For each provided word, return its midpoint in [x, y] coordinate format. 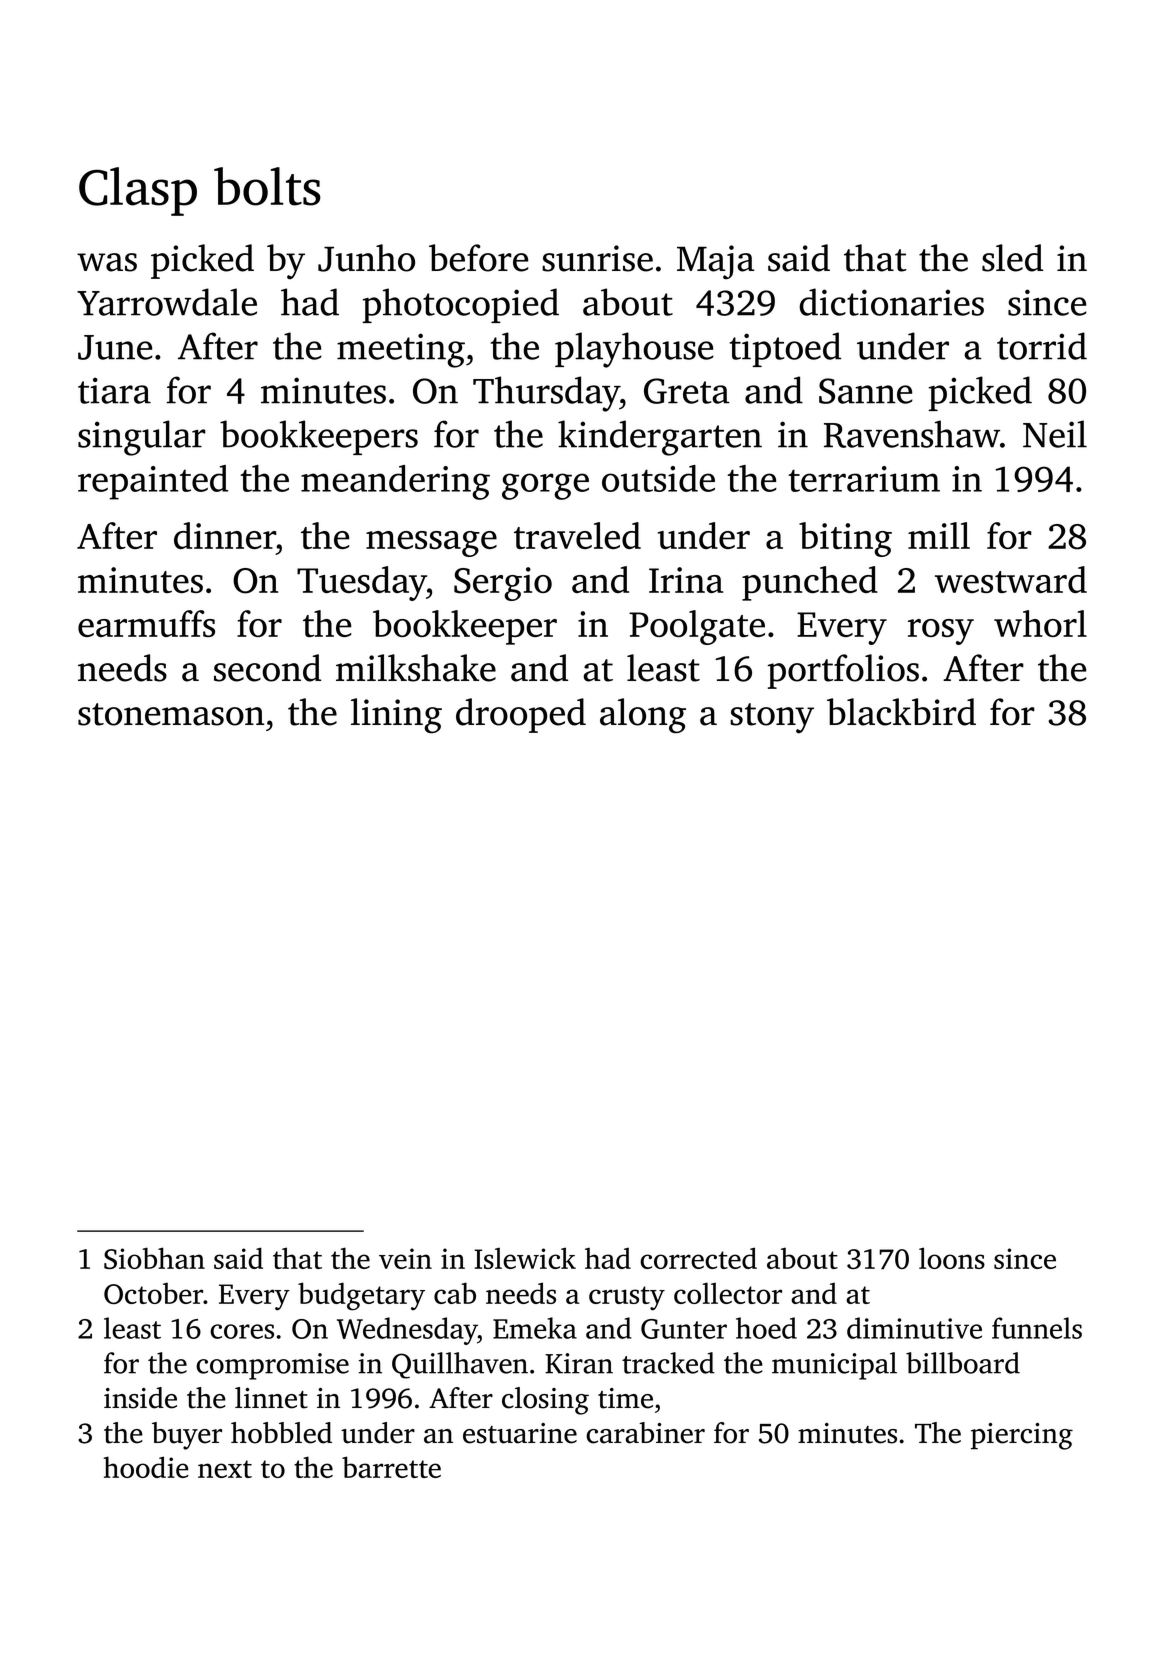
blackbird [901, 712]
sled [1012, 258]
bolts [267, 186]
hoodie [146, 1467]
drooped [521, 715]
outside [658, 478]
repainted [153, 482]
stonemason [171, 714]
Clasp [138, 191]
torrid [1042, 346]
